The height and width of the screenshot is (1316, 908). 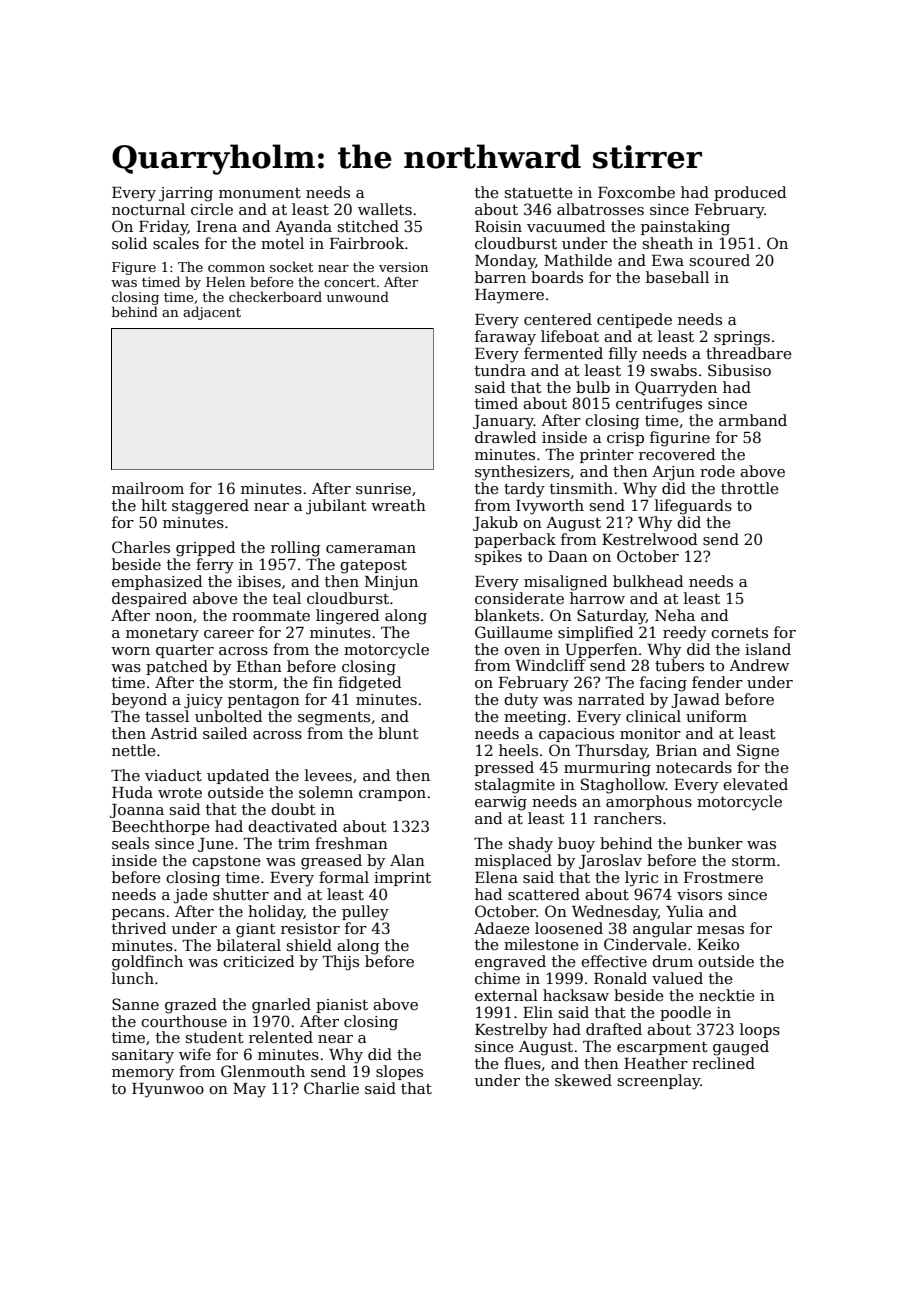 I want to click on gripped, so click(x=206, y=549).
